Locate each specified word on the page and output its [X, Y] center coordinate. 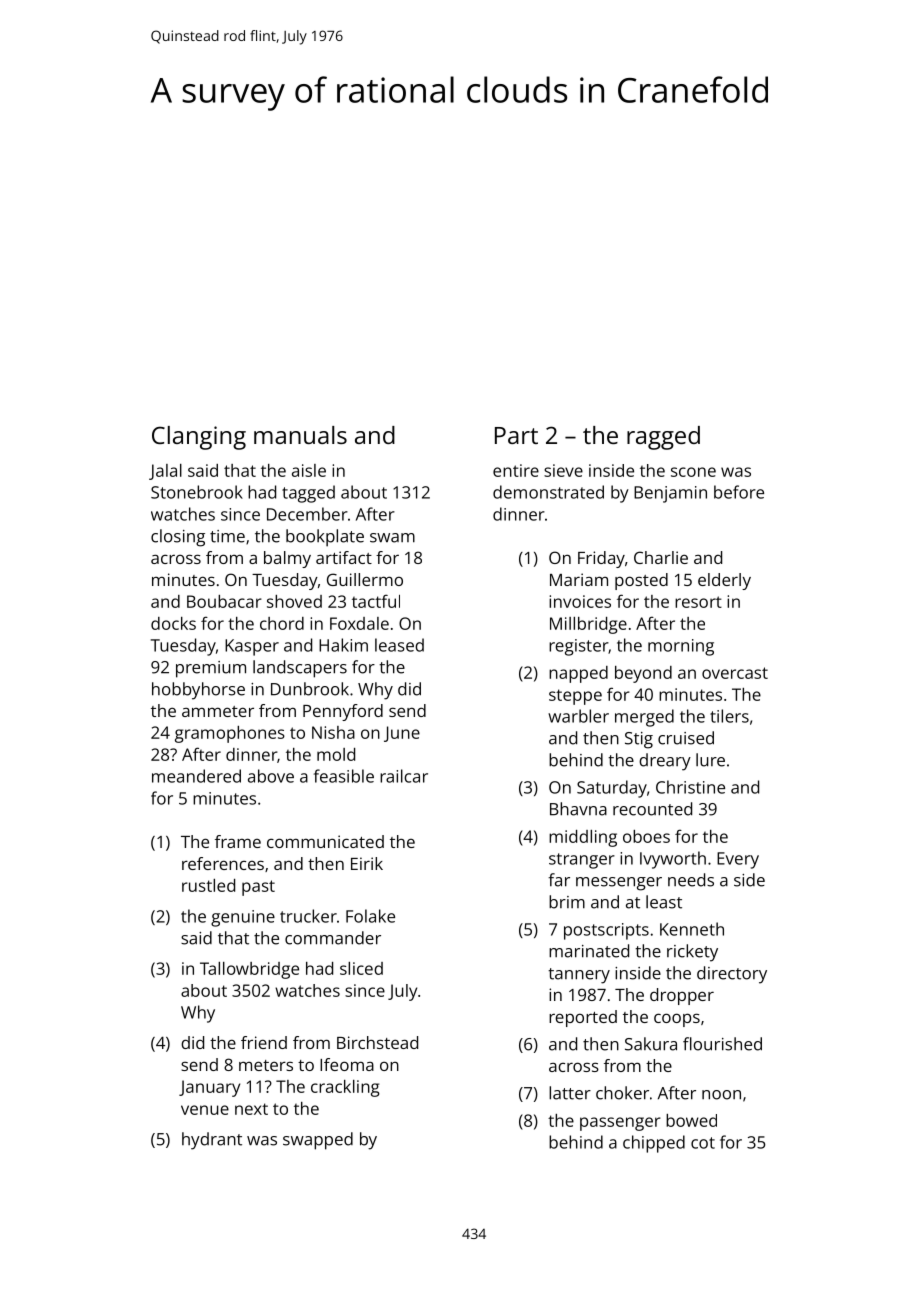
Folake [370, 916]
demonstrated [548, 492]
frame [238, 841]
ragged [663, 438]
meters [266, 1065]
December [307, 514]
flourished [722, 1044]
